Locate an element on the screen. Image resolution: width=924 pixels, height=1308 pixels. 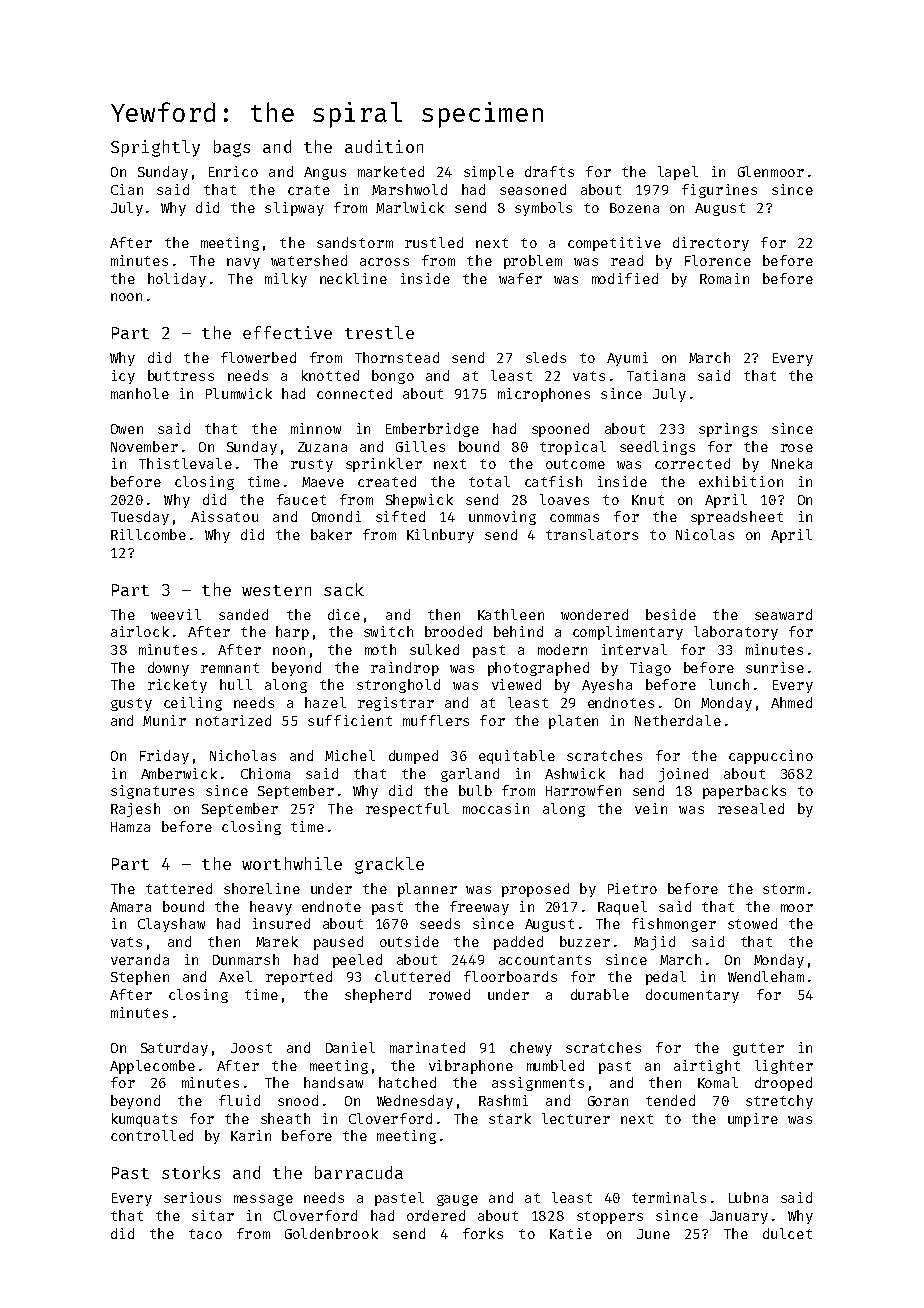
lapel is located at coordinates (678, 173).
